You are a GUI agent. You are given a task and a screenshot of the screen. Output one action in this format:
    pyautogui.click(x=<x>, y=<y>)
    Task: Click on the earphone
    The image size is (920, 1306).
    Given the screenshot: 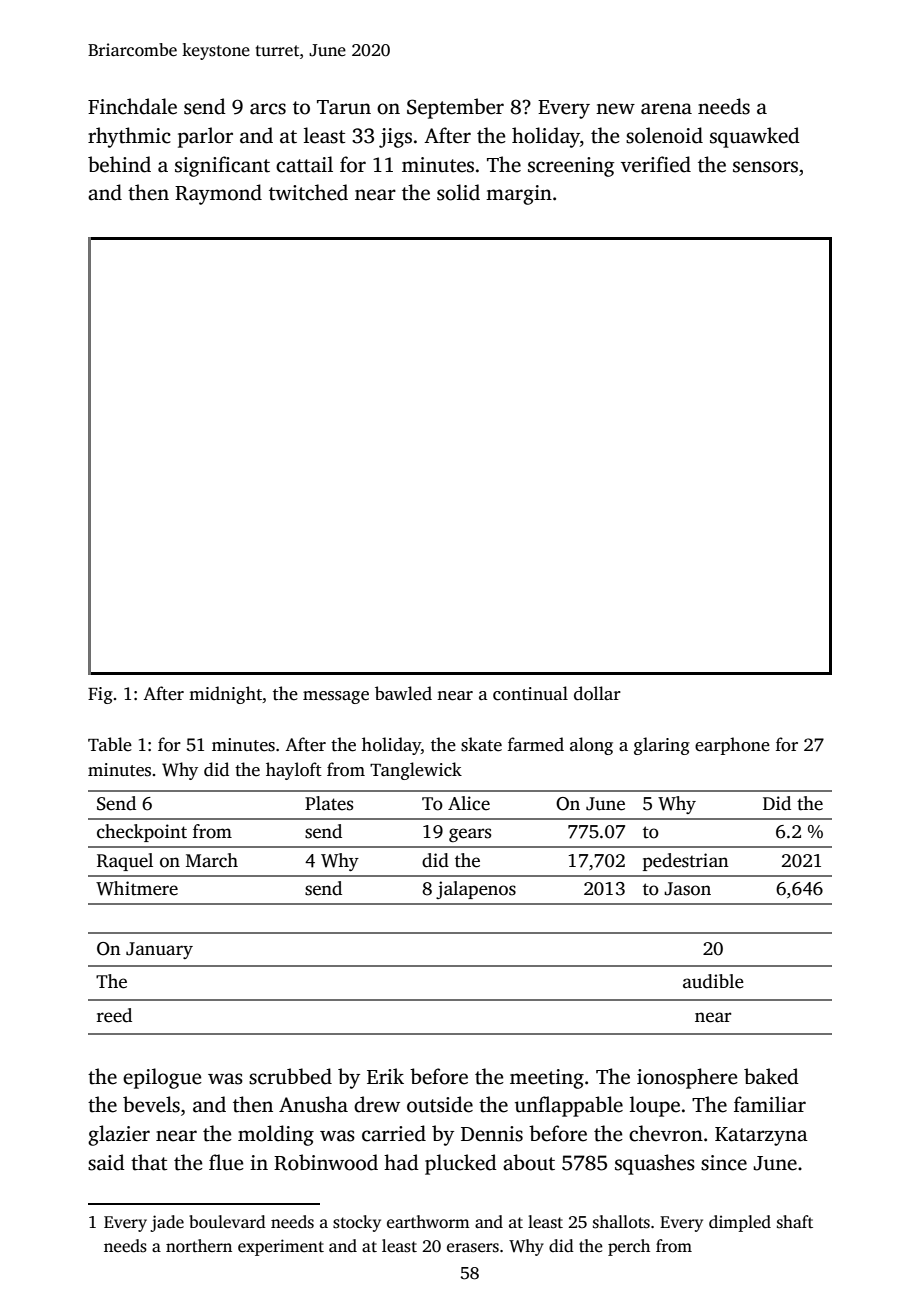 What is the action you would take?
    pyautogui.click(x=732, y=746)
